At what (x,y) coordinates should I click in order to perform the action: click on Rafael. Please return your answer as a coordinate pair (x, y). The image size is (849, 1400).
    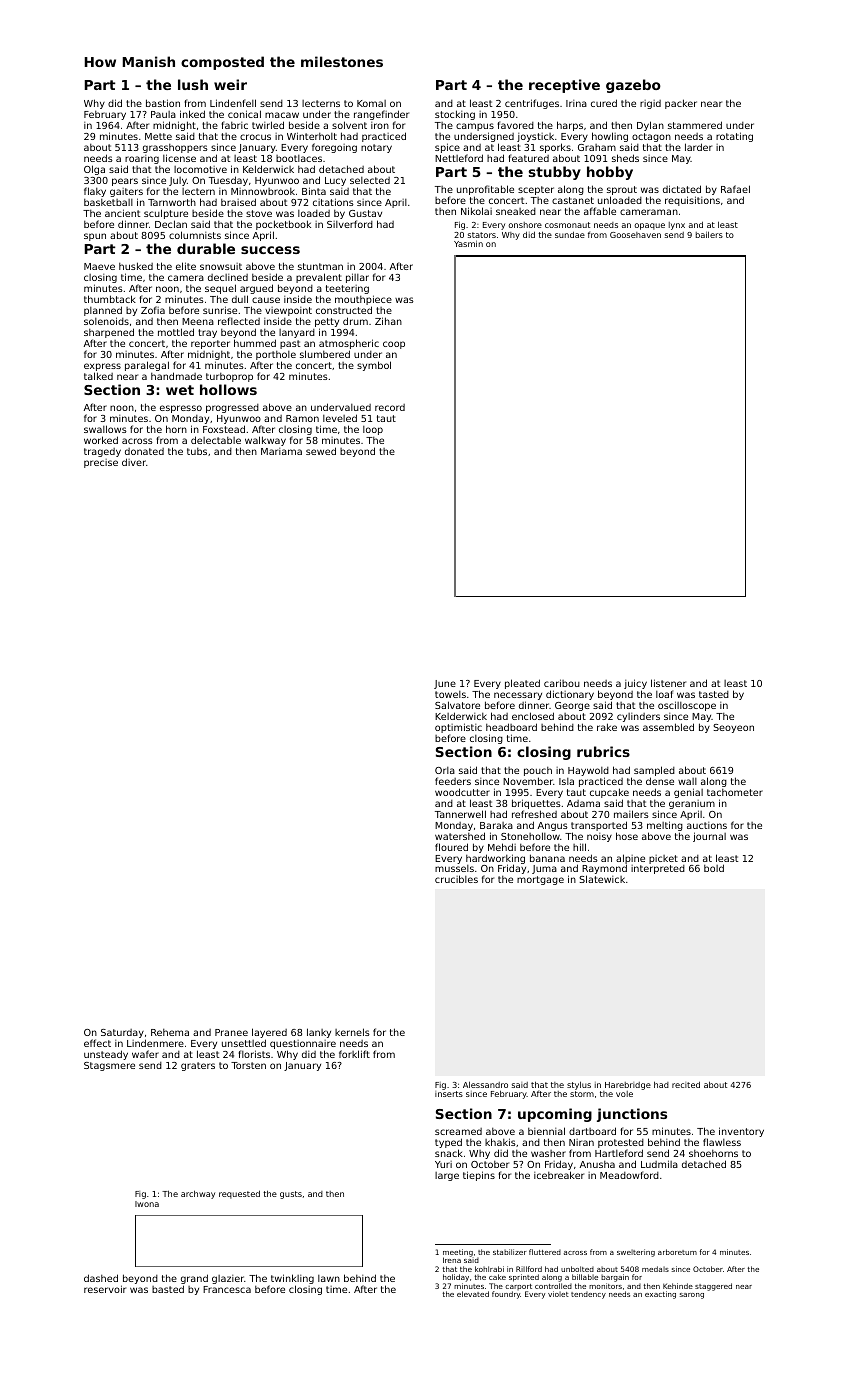
    Looking at the image, I should click on (735, 189).
